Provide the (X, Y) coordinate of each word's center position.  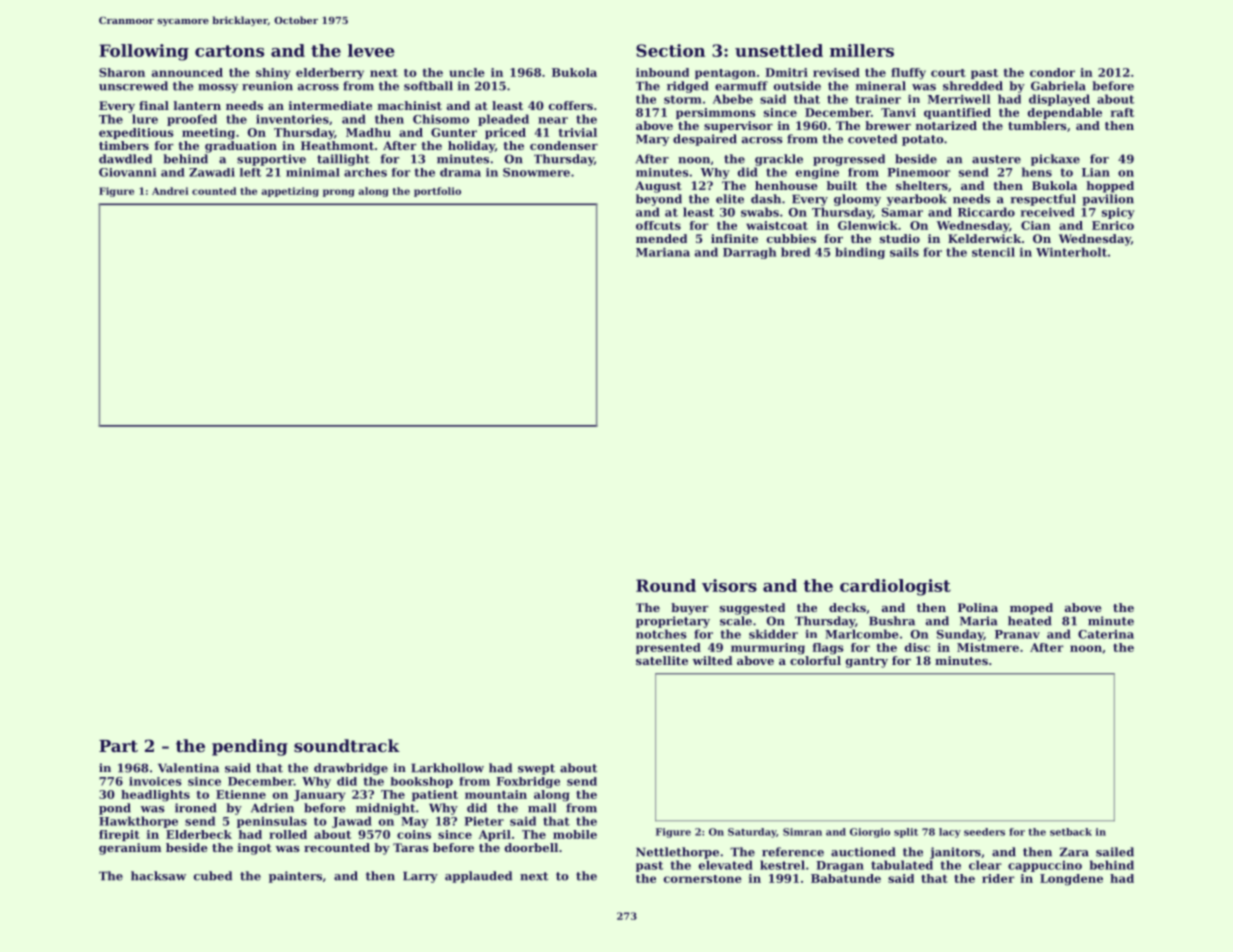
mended (661, 238)
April (495, 835)
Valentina (188, 768)
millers (862, 50)
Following (144, 52)
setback (1071, 832)
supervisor (738, 127)
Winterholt (1071, 252)
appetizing (290, 192)
